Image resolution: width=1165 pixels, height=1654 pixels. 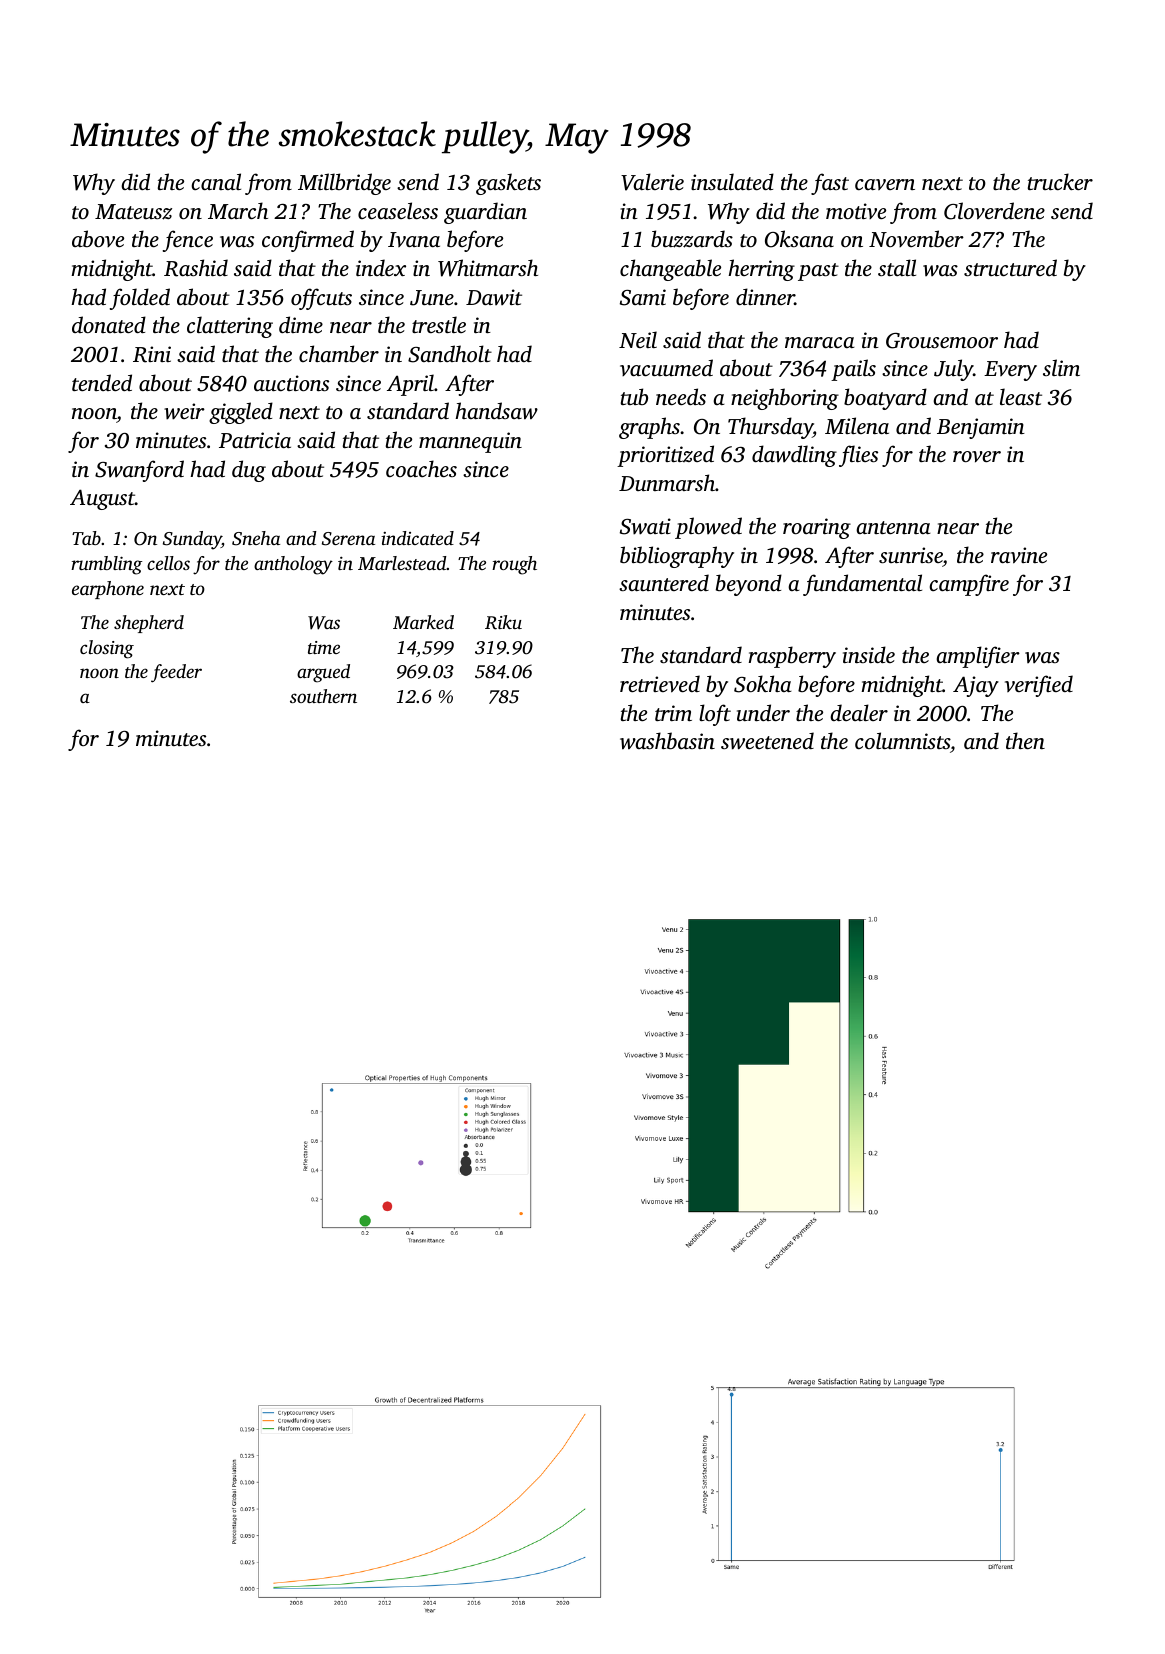 I want to click on Mateusz, so click(x=133, y=212).
